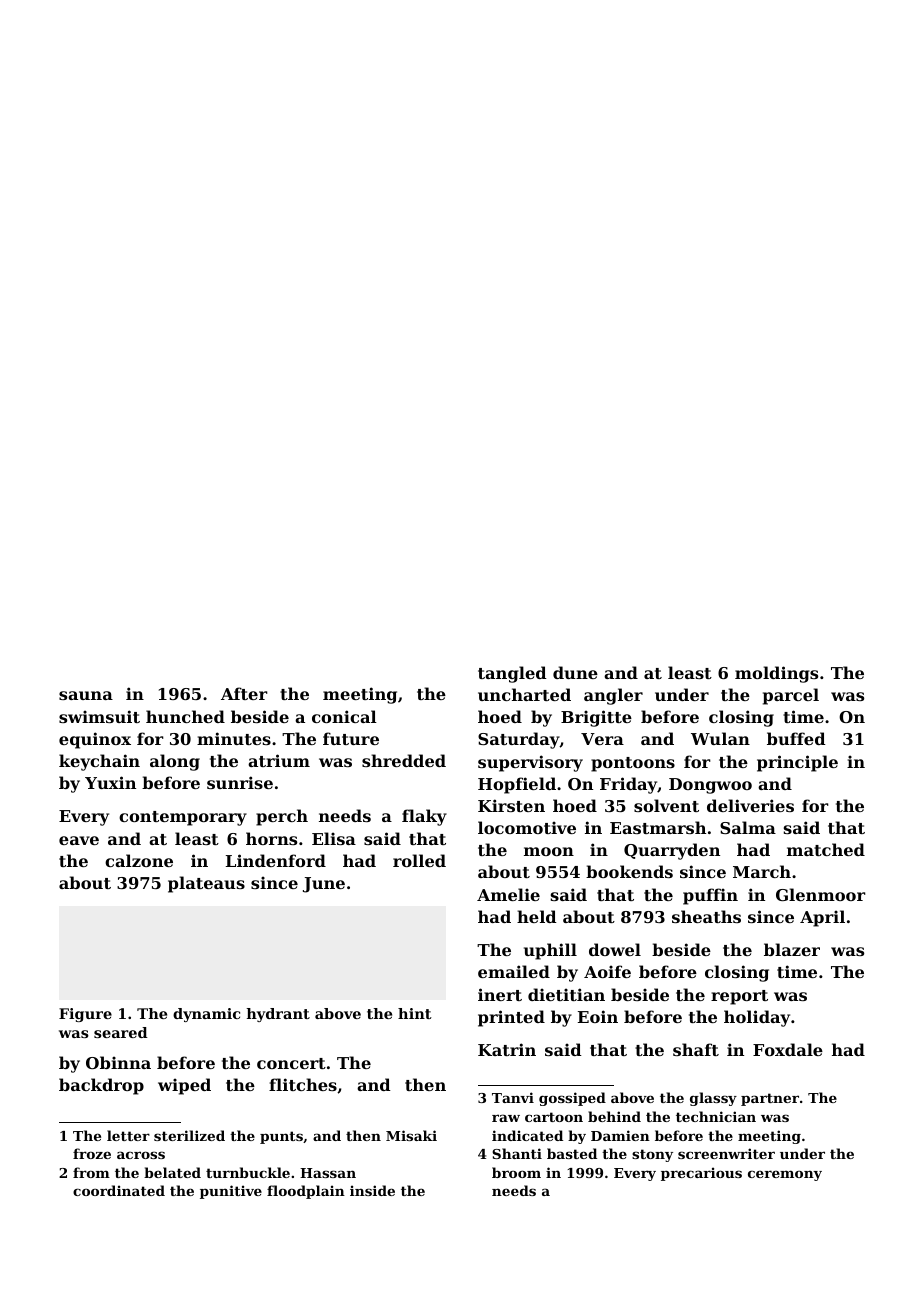 The image size is (924, 1308). What do you see at coordinates (119, 1190) in the screenshot?
I see `coordinated` at bounding box center [119, 1190].
